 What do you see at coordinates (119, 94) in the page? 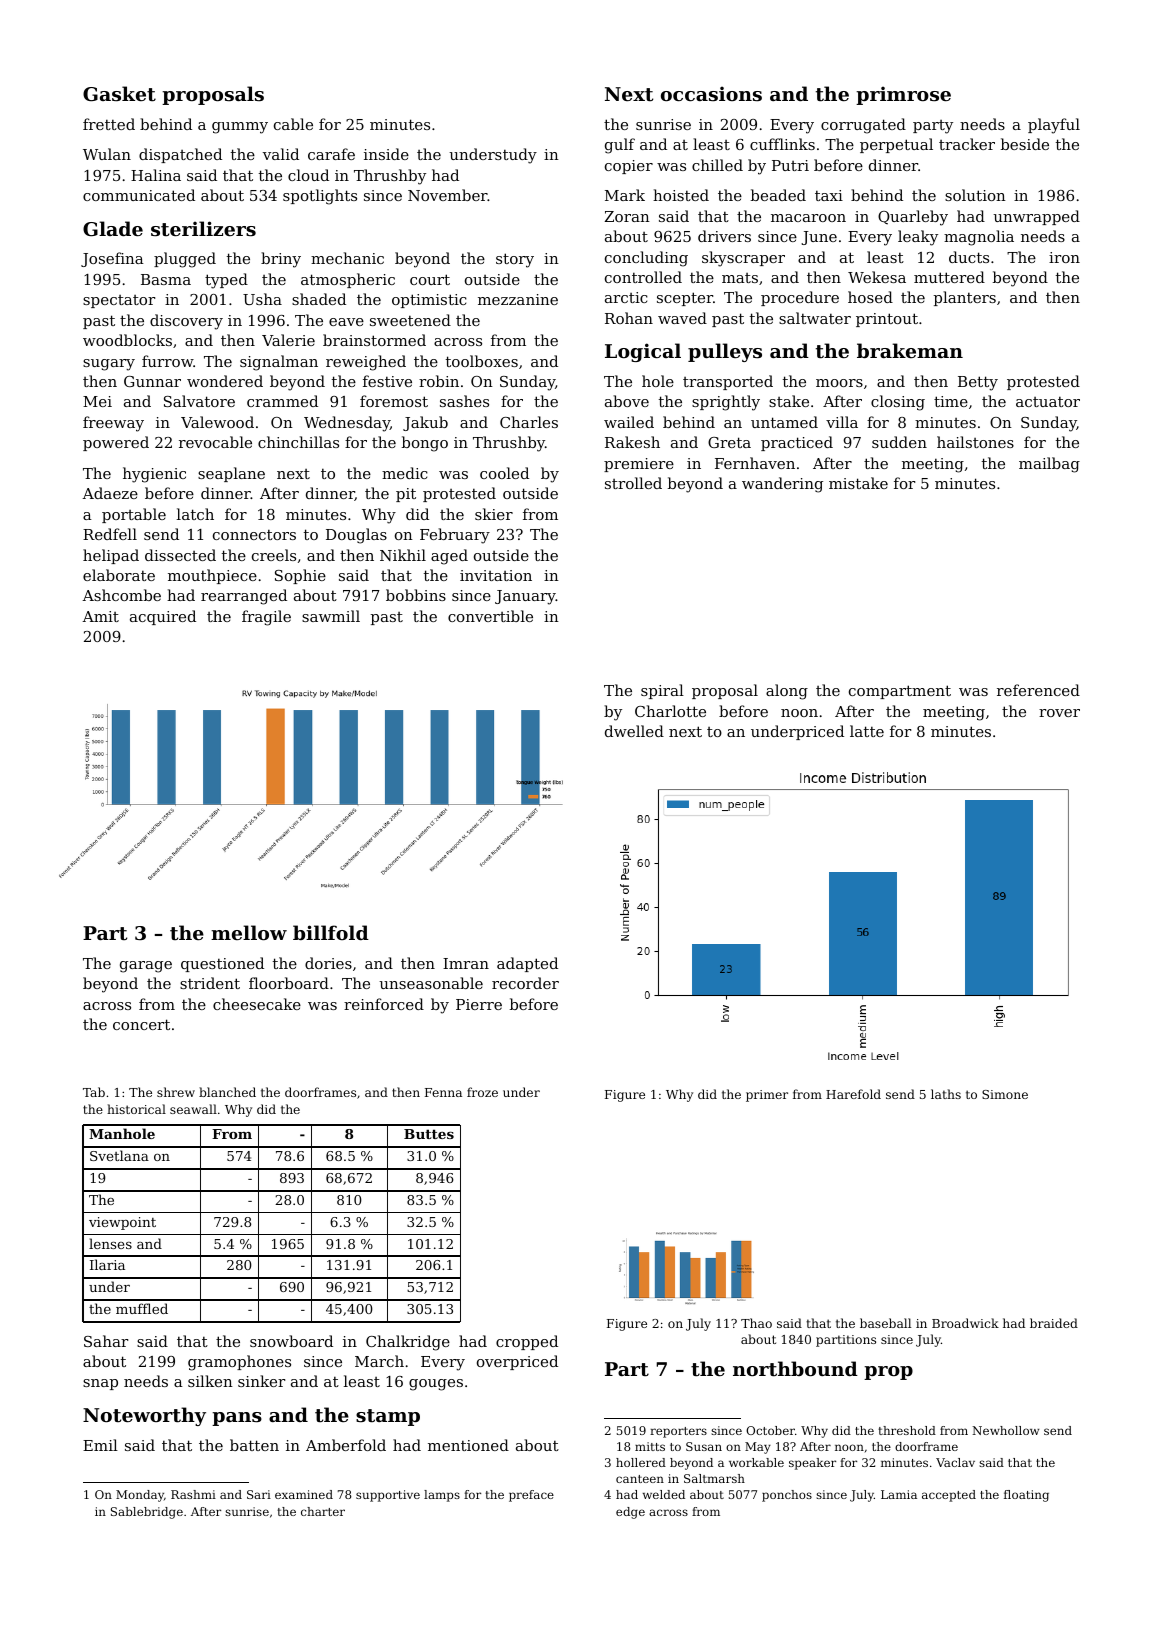
I see `Gasket` at bounding box center [119, 94].
